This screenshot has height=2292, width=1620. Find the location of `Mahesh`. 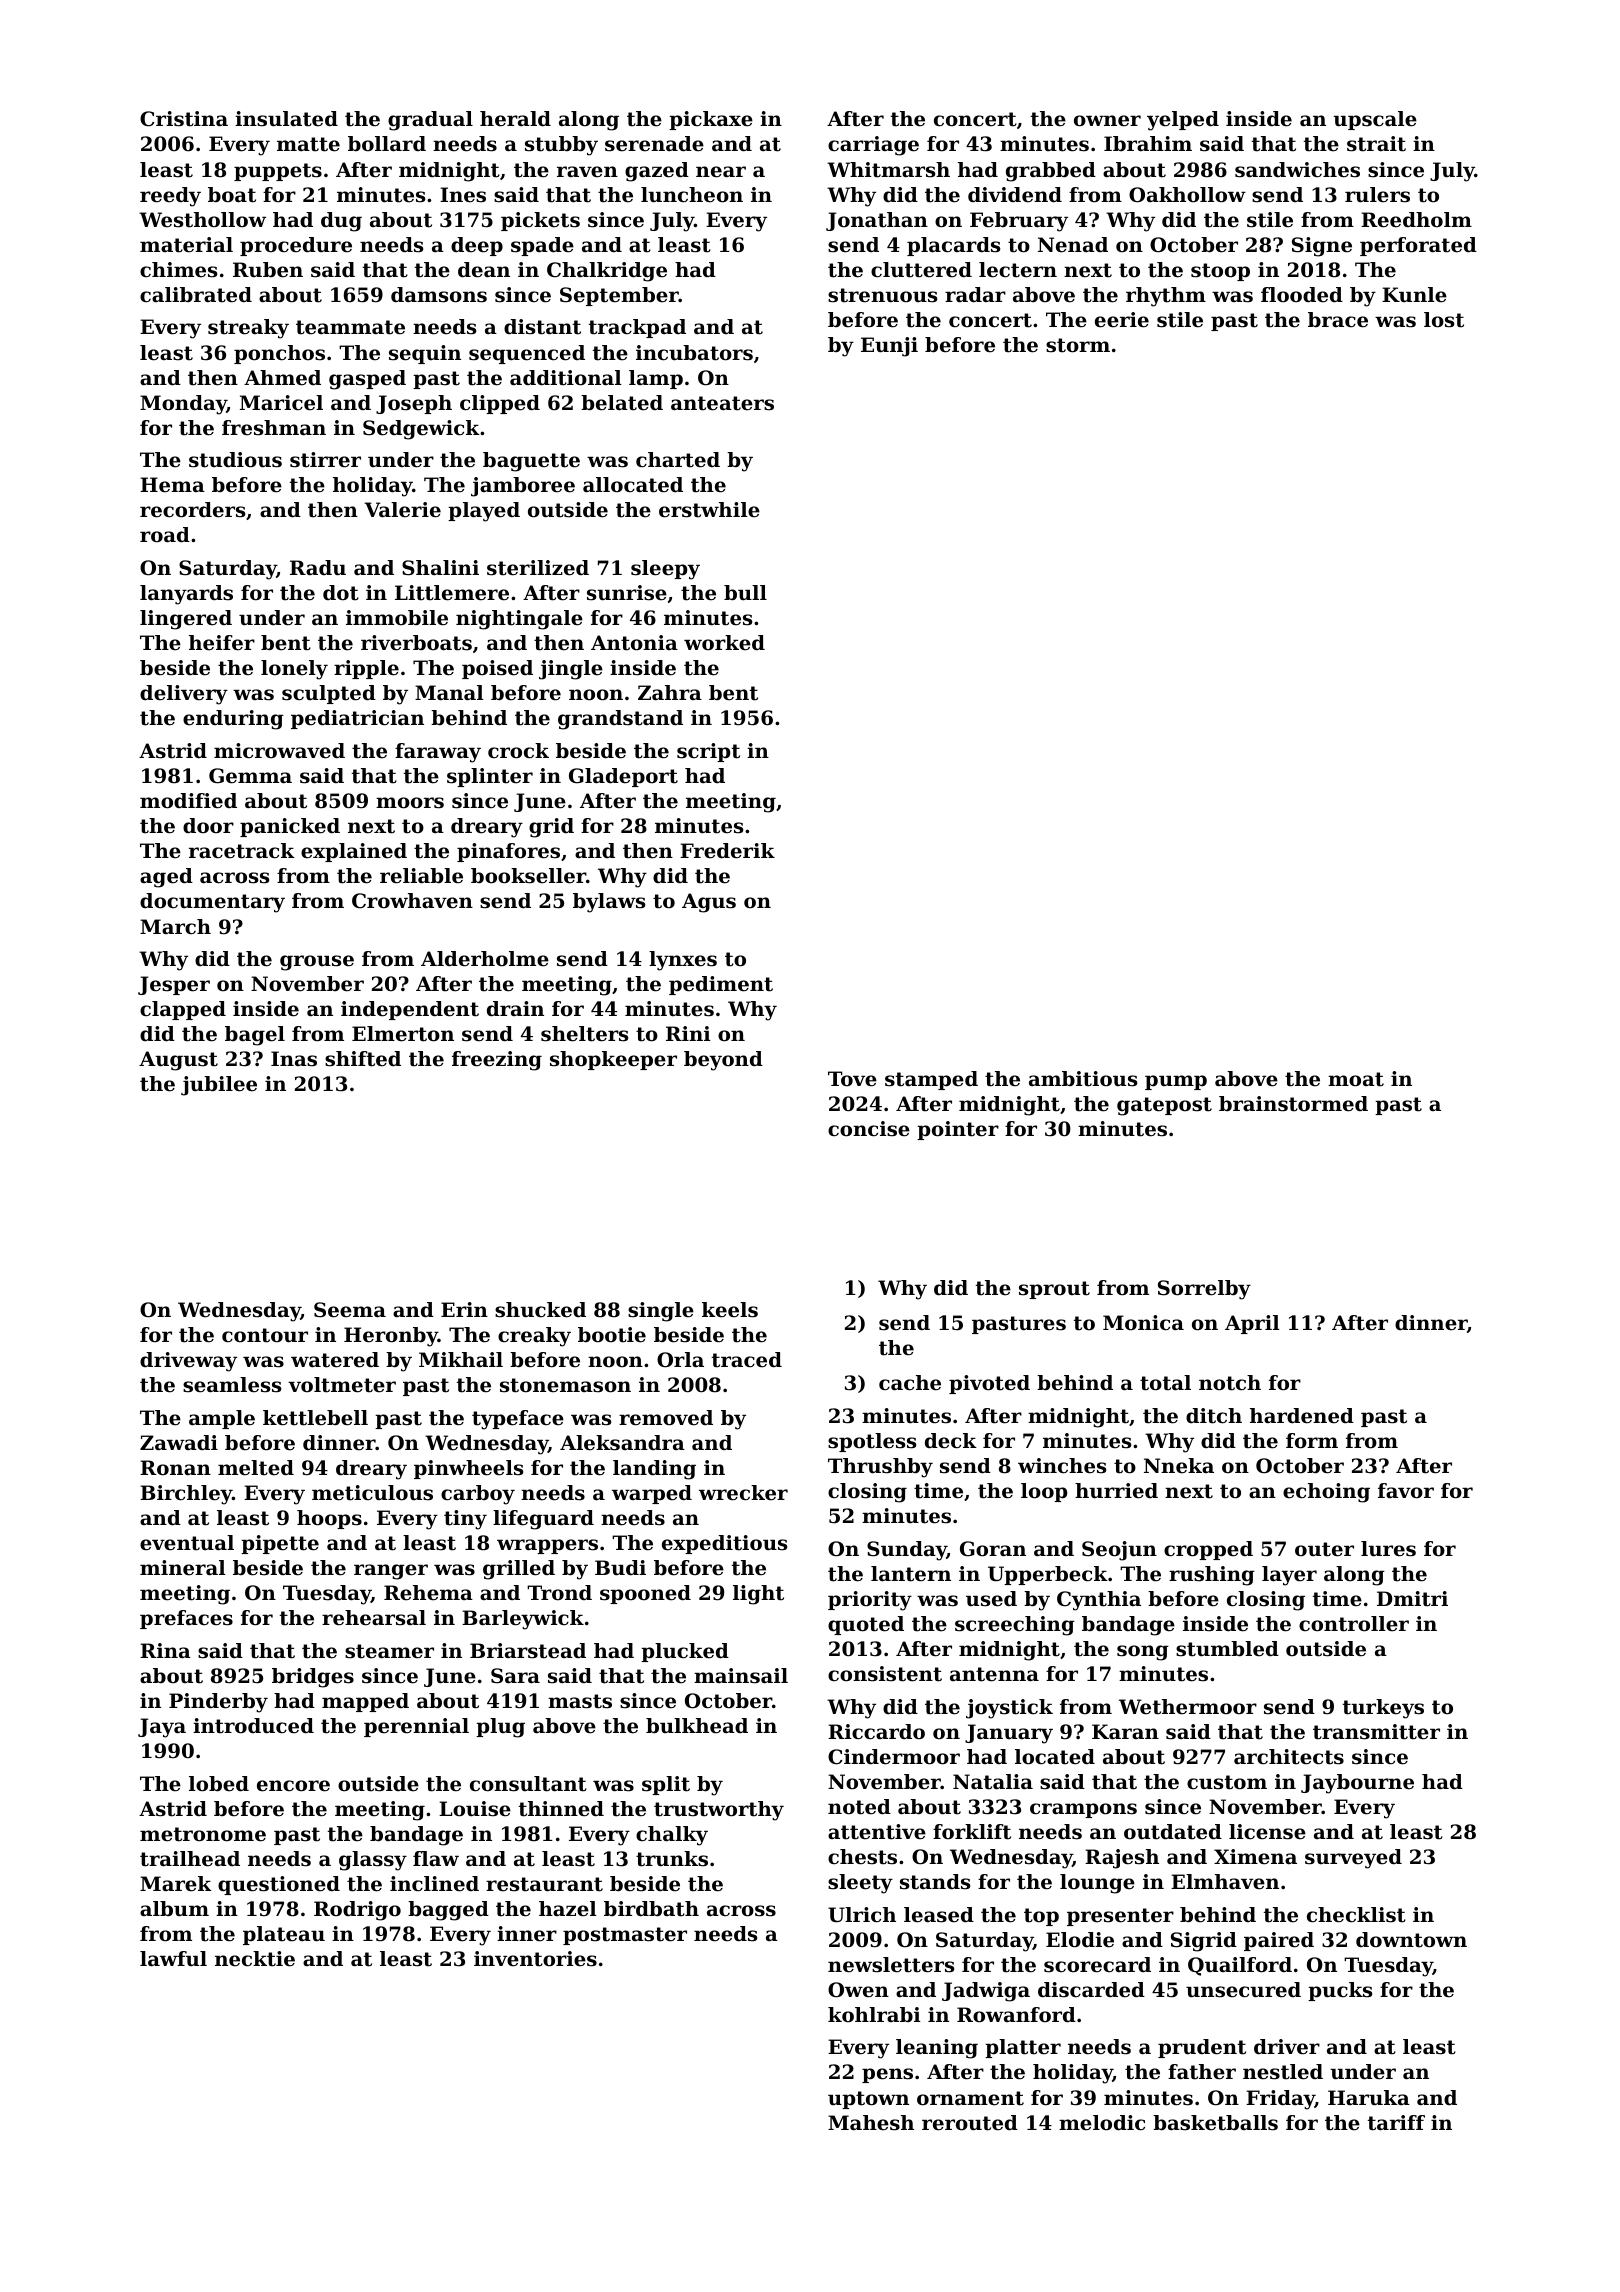

Mahesh is located at coordinates (871, 2123).
